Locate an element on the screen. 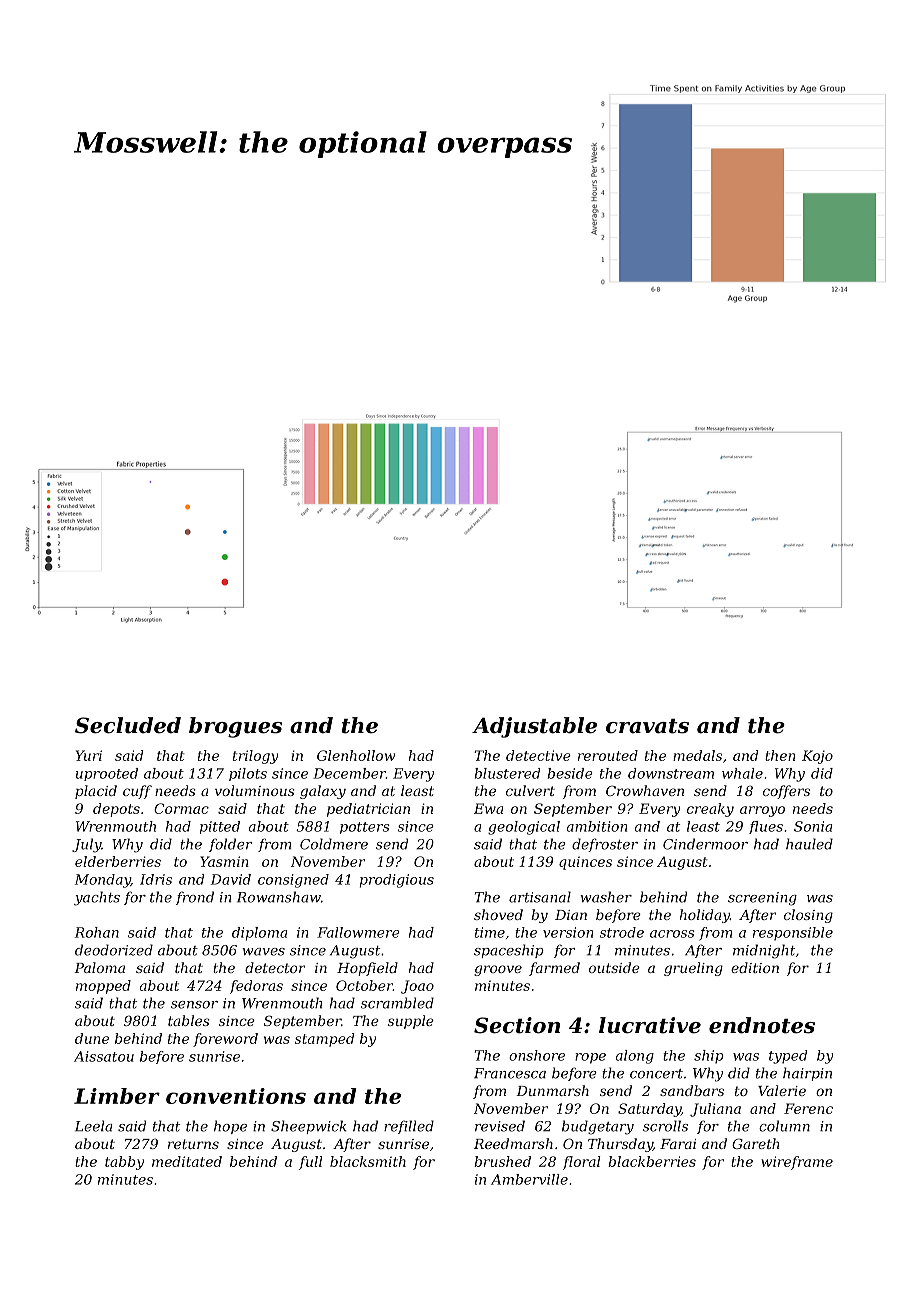 This screenshot has width=908, height=1316. Kojo is located at coordinates (817, 757).
